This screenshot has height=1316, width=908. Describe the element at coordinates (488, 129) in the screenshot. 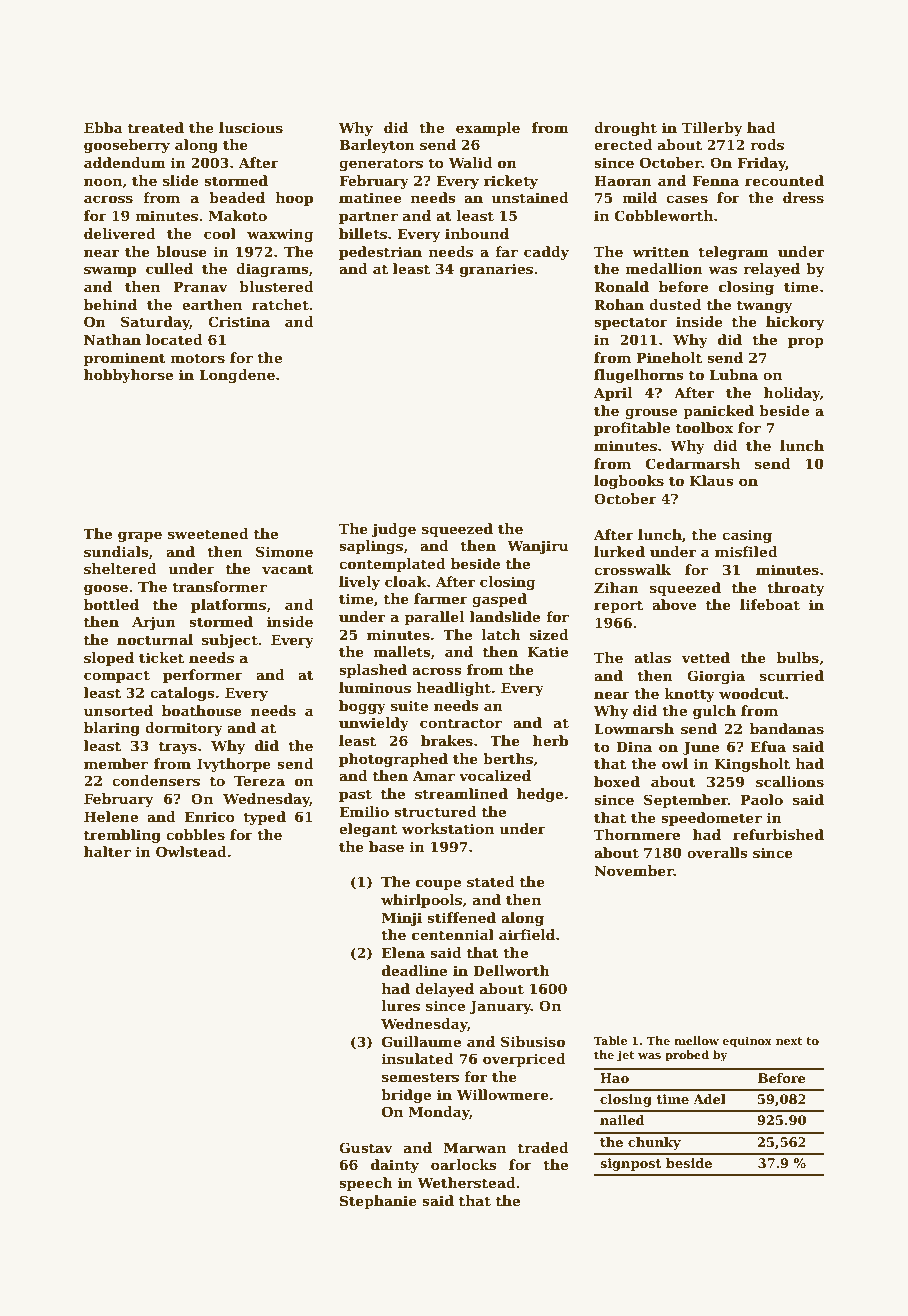

I see `example` at that location.
